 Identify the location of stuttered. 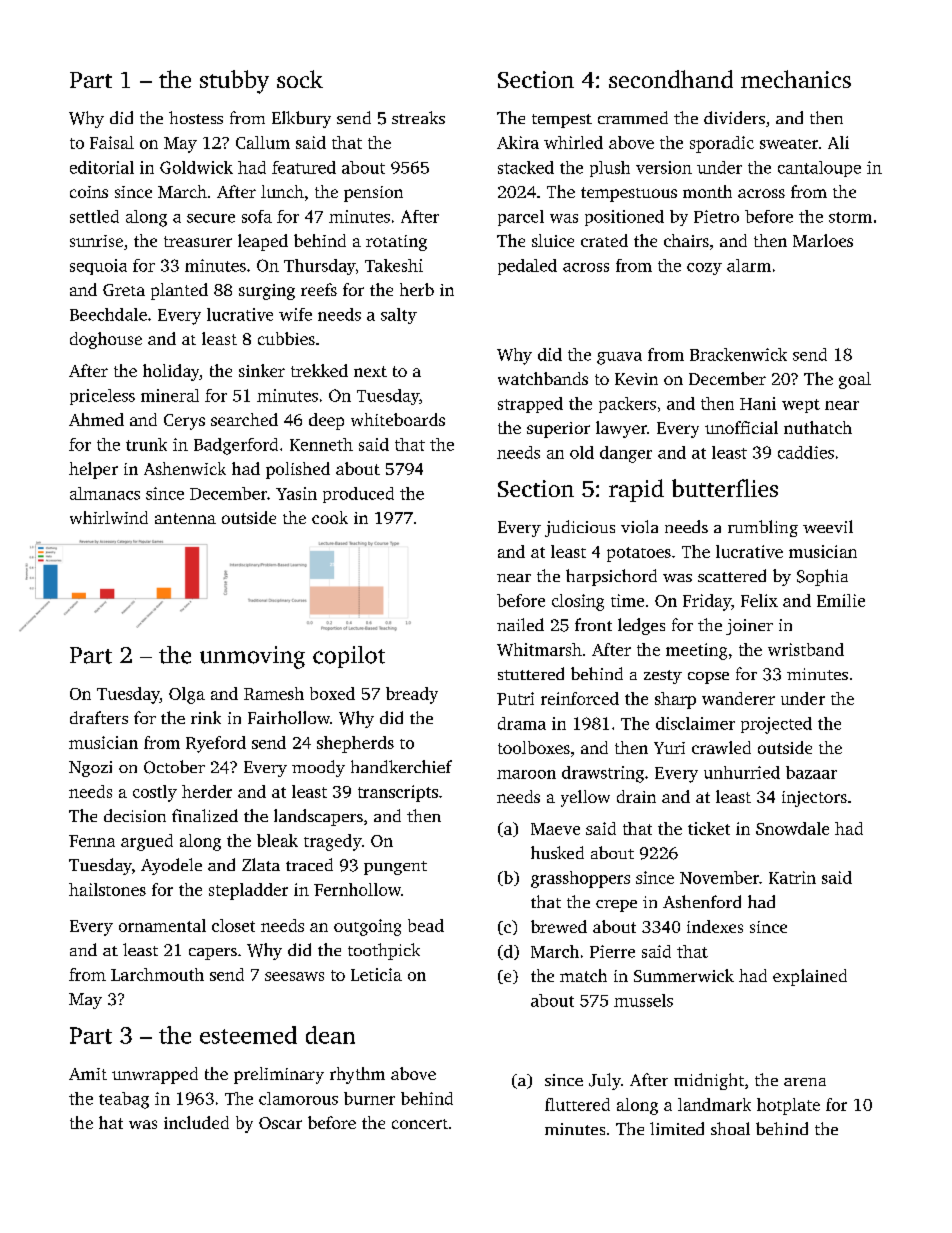
(531, 673).
